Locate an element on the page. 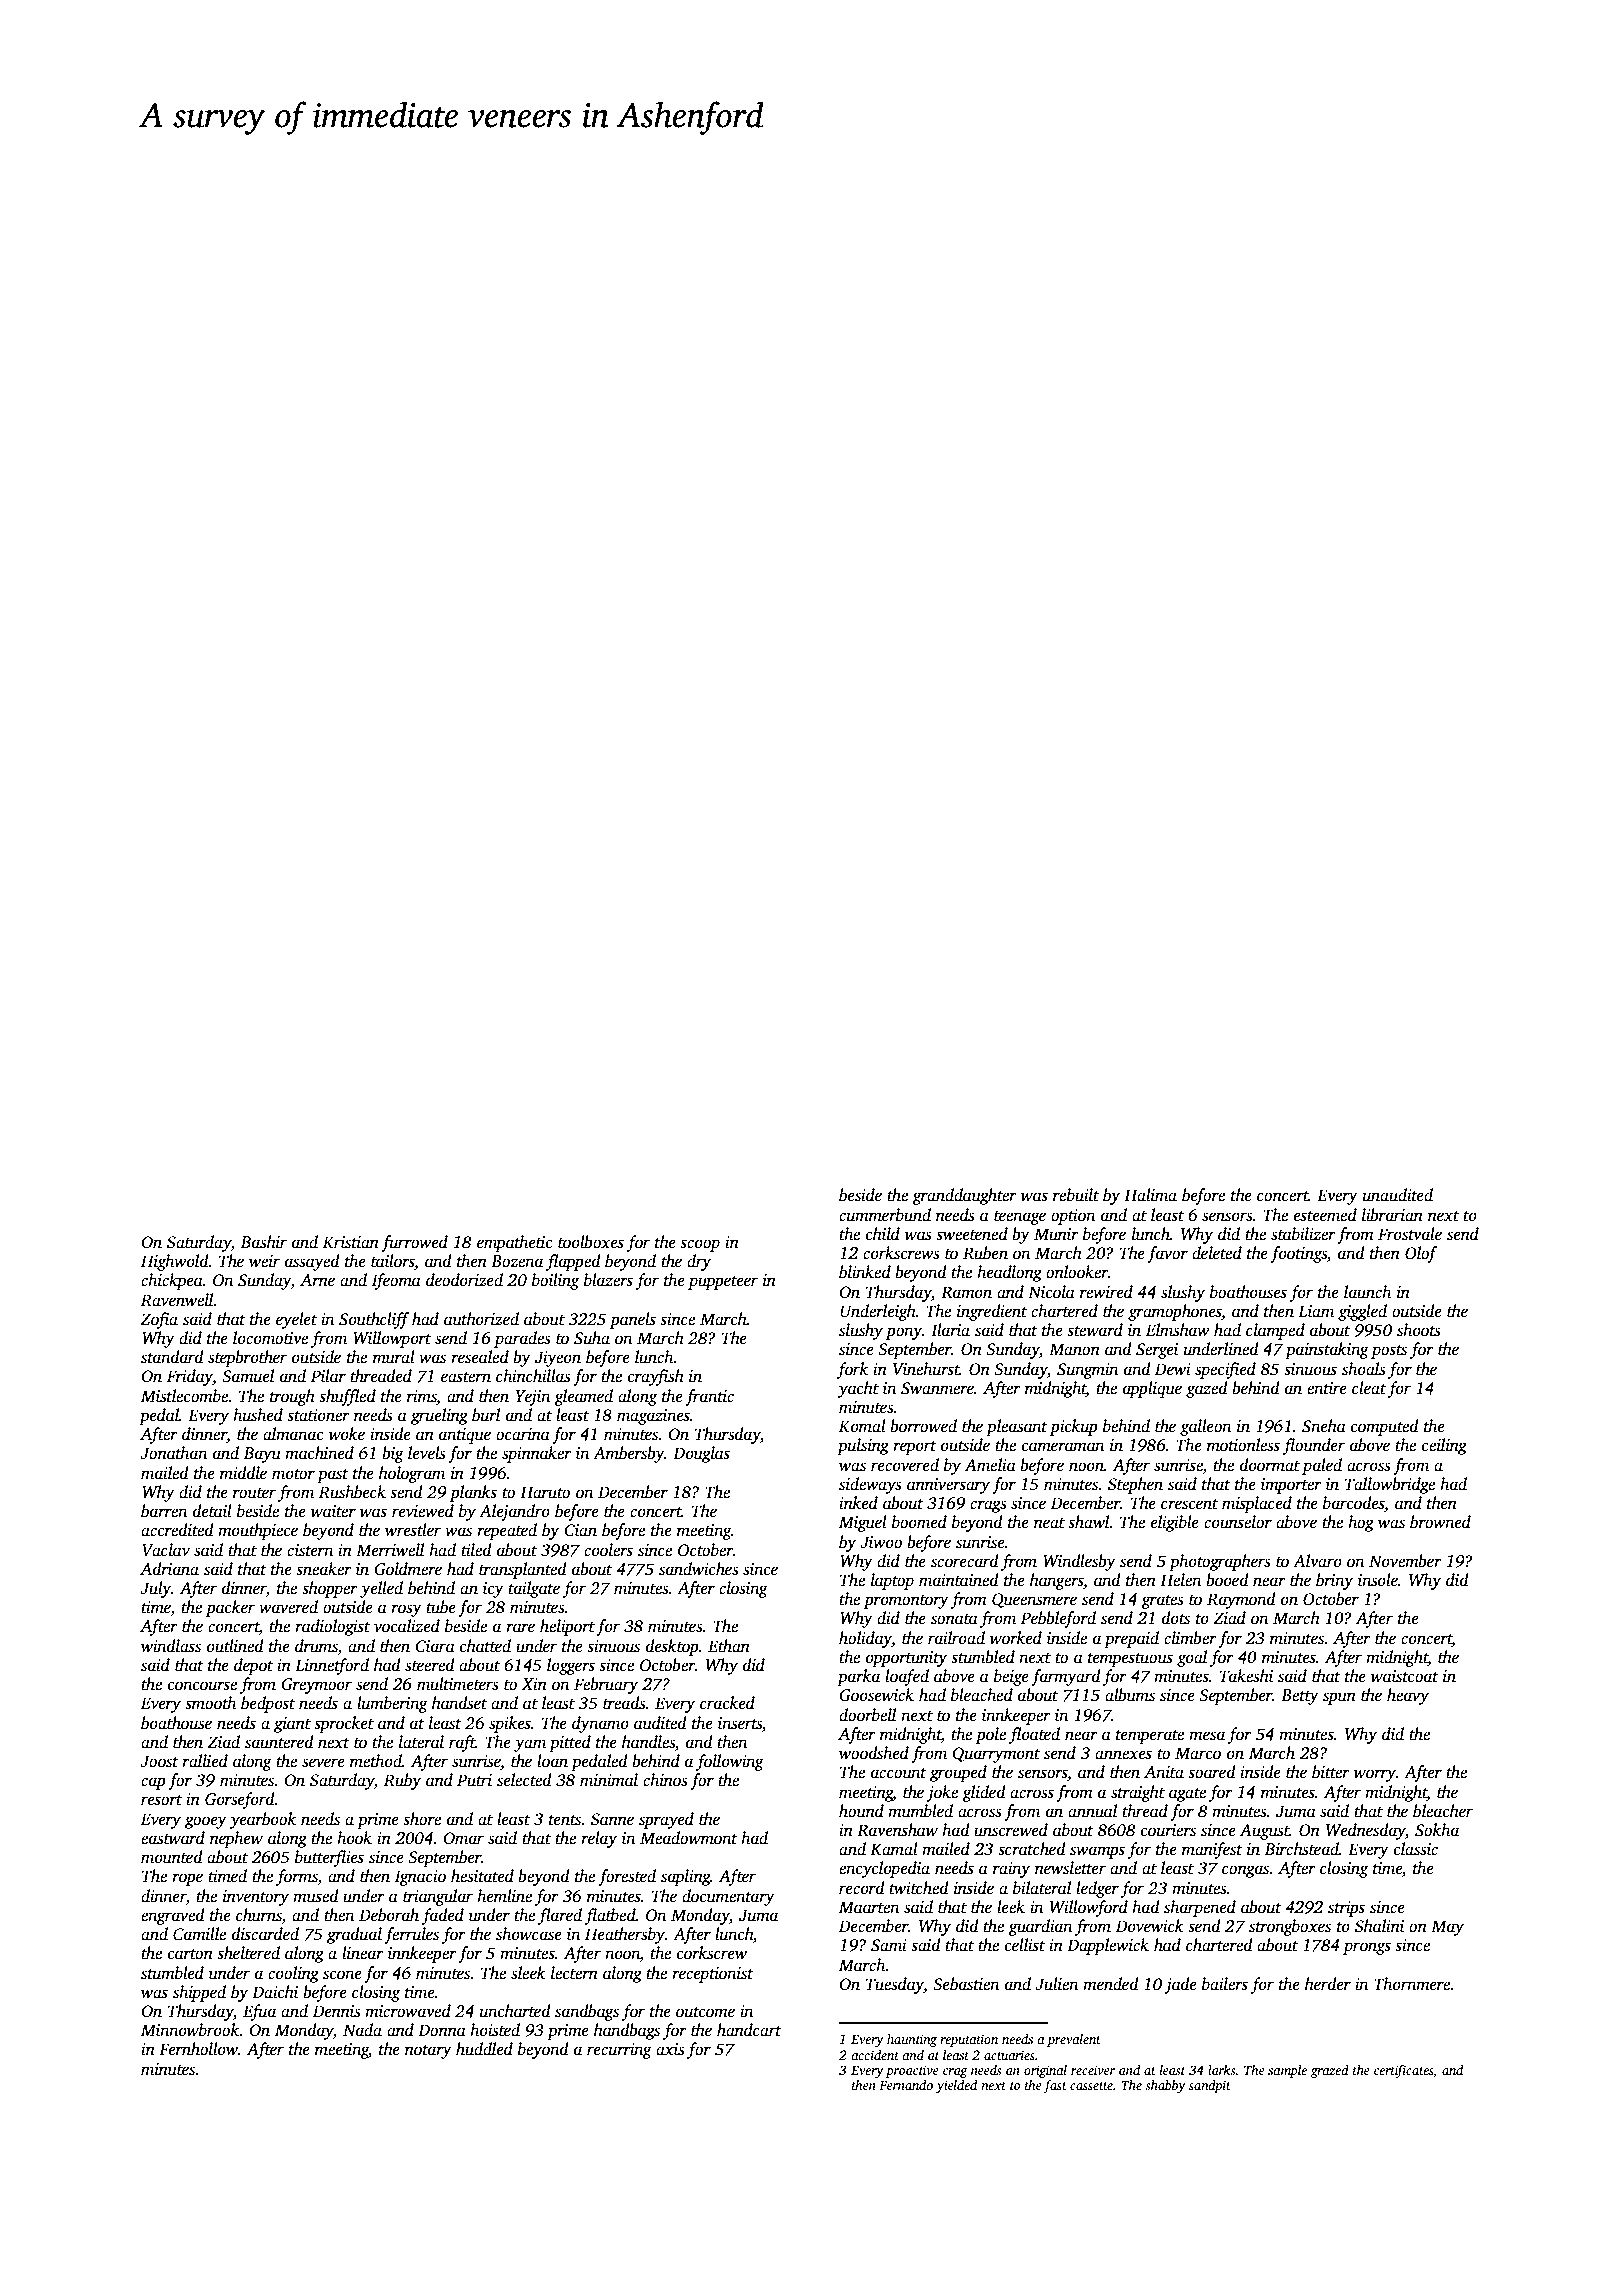  dots is located at coordinates (1176, 1618).
